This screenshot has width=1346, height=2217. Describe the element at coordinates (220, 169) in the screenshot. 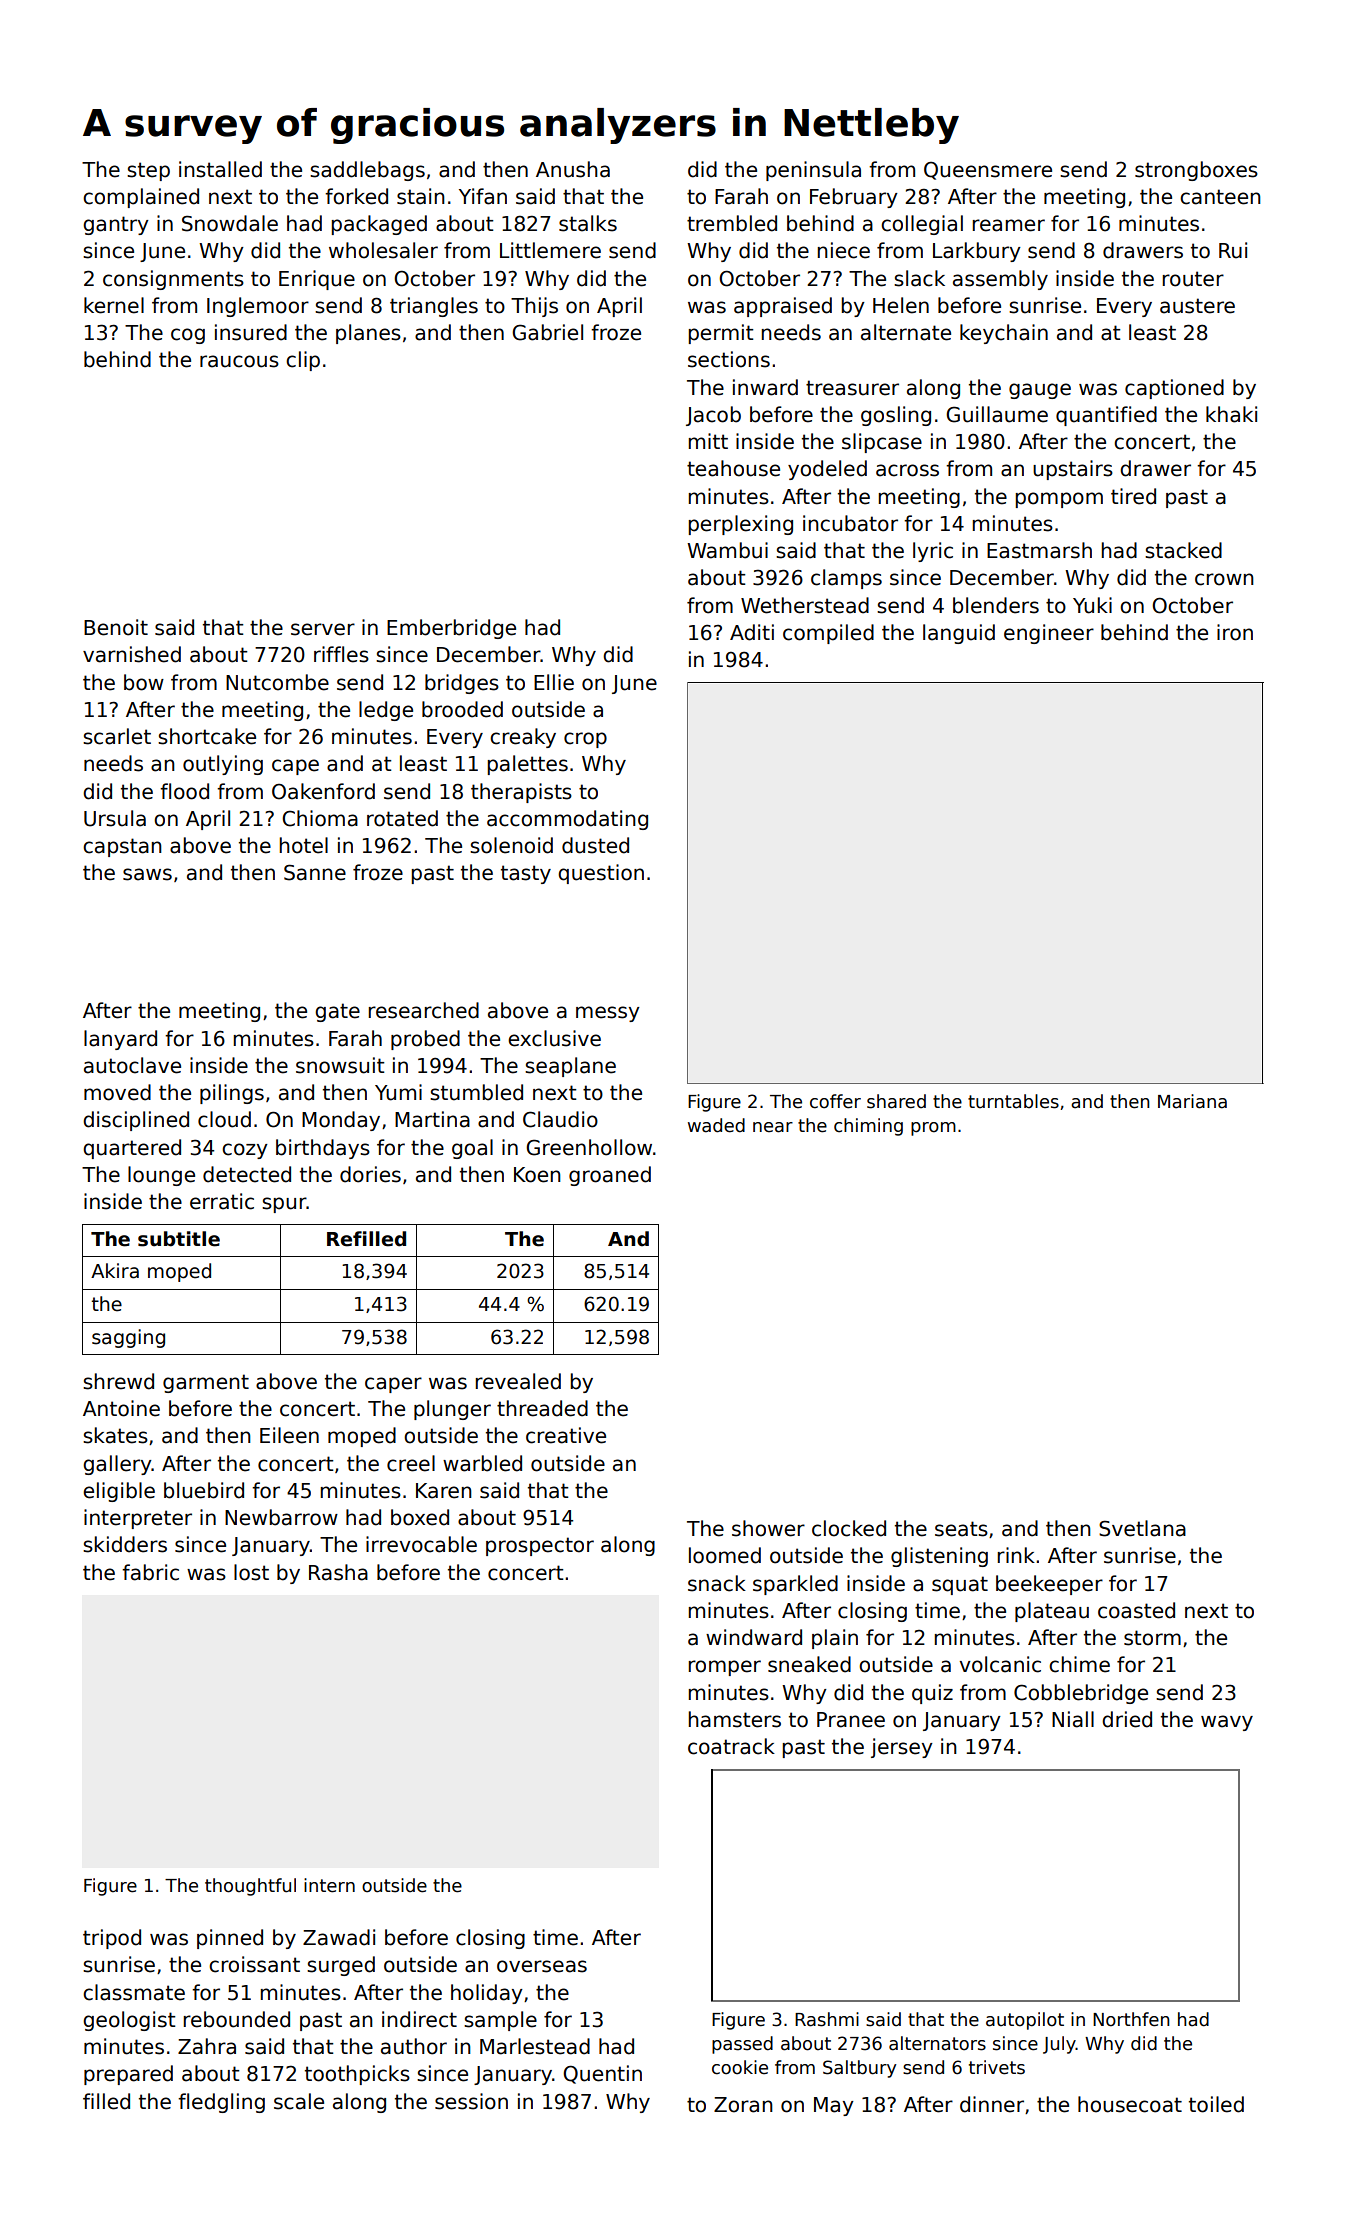

I see `installed` at that location.
